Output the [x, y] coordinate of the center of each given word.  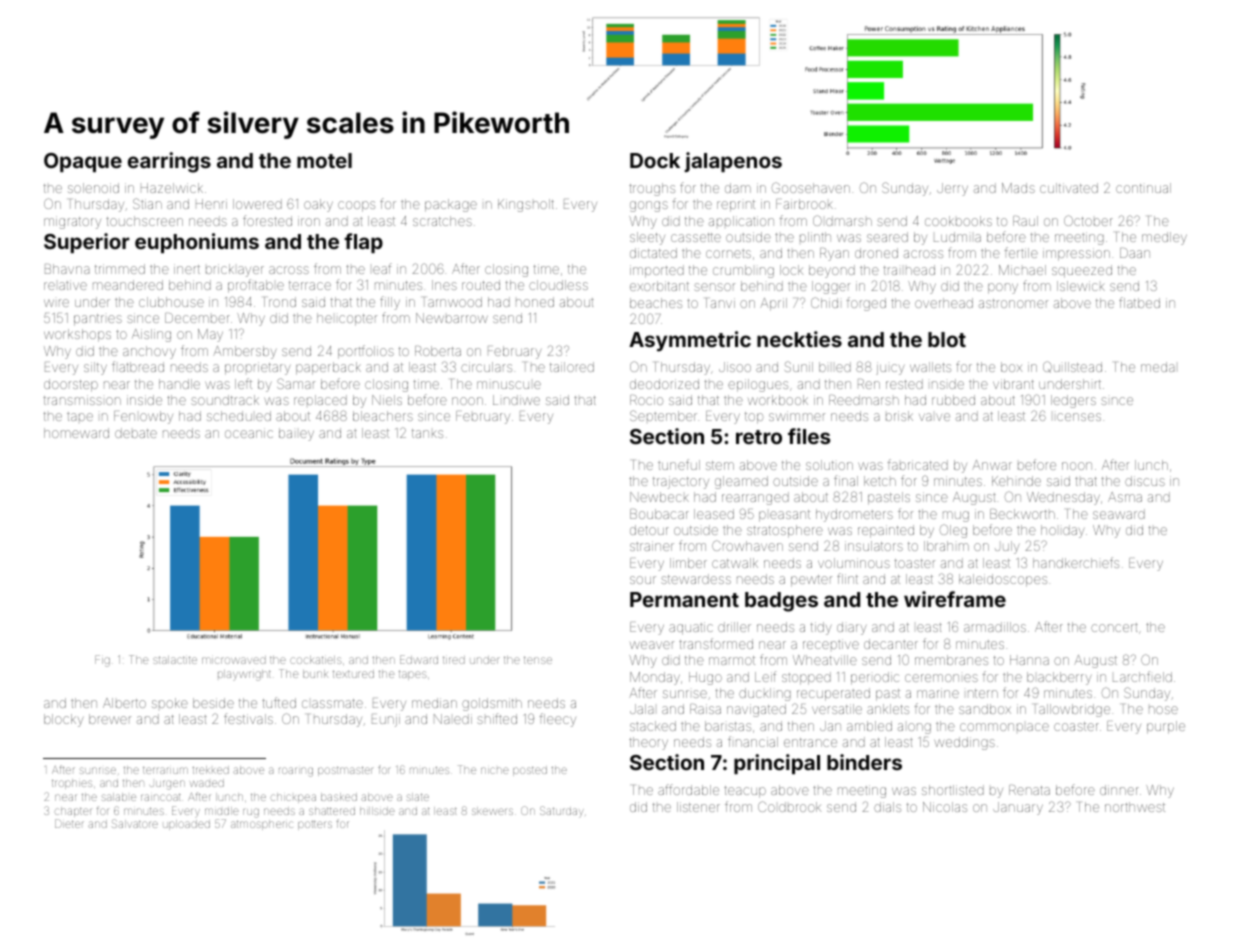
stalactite [175, 660]
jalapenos [733, 162]
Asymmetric [690, 341]
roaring [296, 772]
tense [538, 660]
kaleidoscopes [1003, 580]
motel [324, 160]
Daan [1135, 253]
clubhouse [171, 302]
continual [1143, 188]
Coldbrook [789, 806]
